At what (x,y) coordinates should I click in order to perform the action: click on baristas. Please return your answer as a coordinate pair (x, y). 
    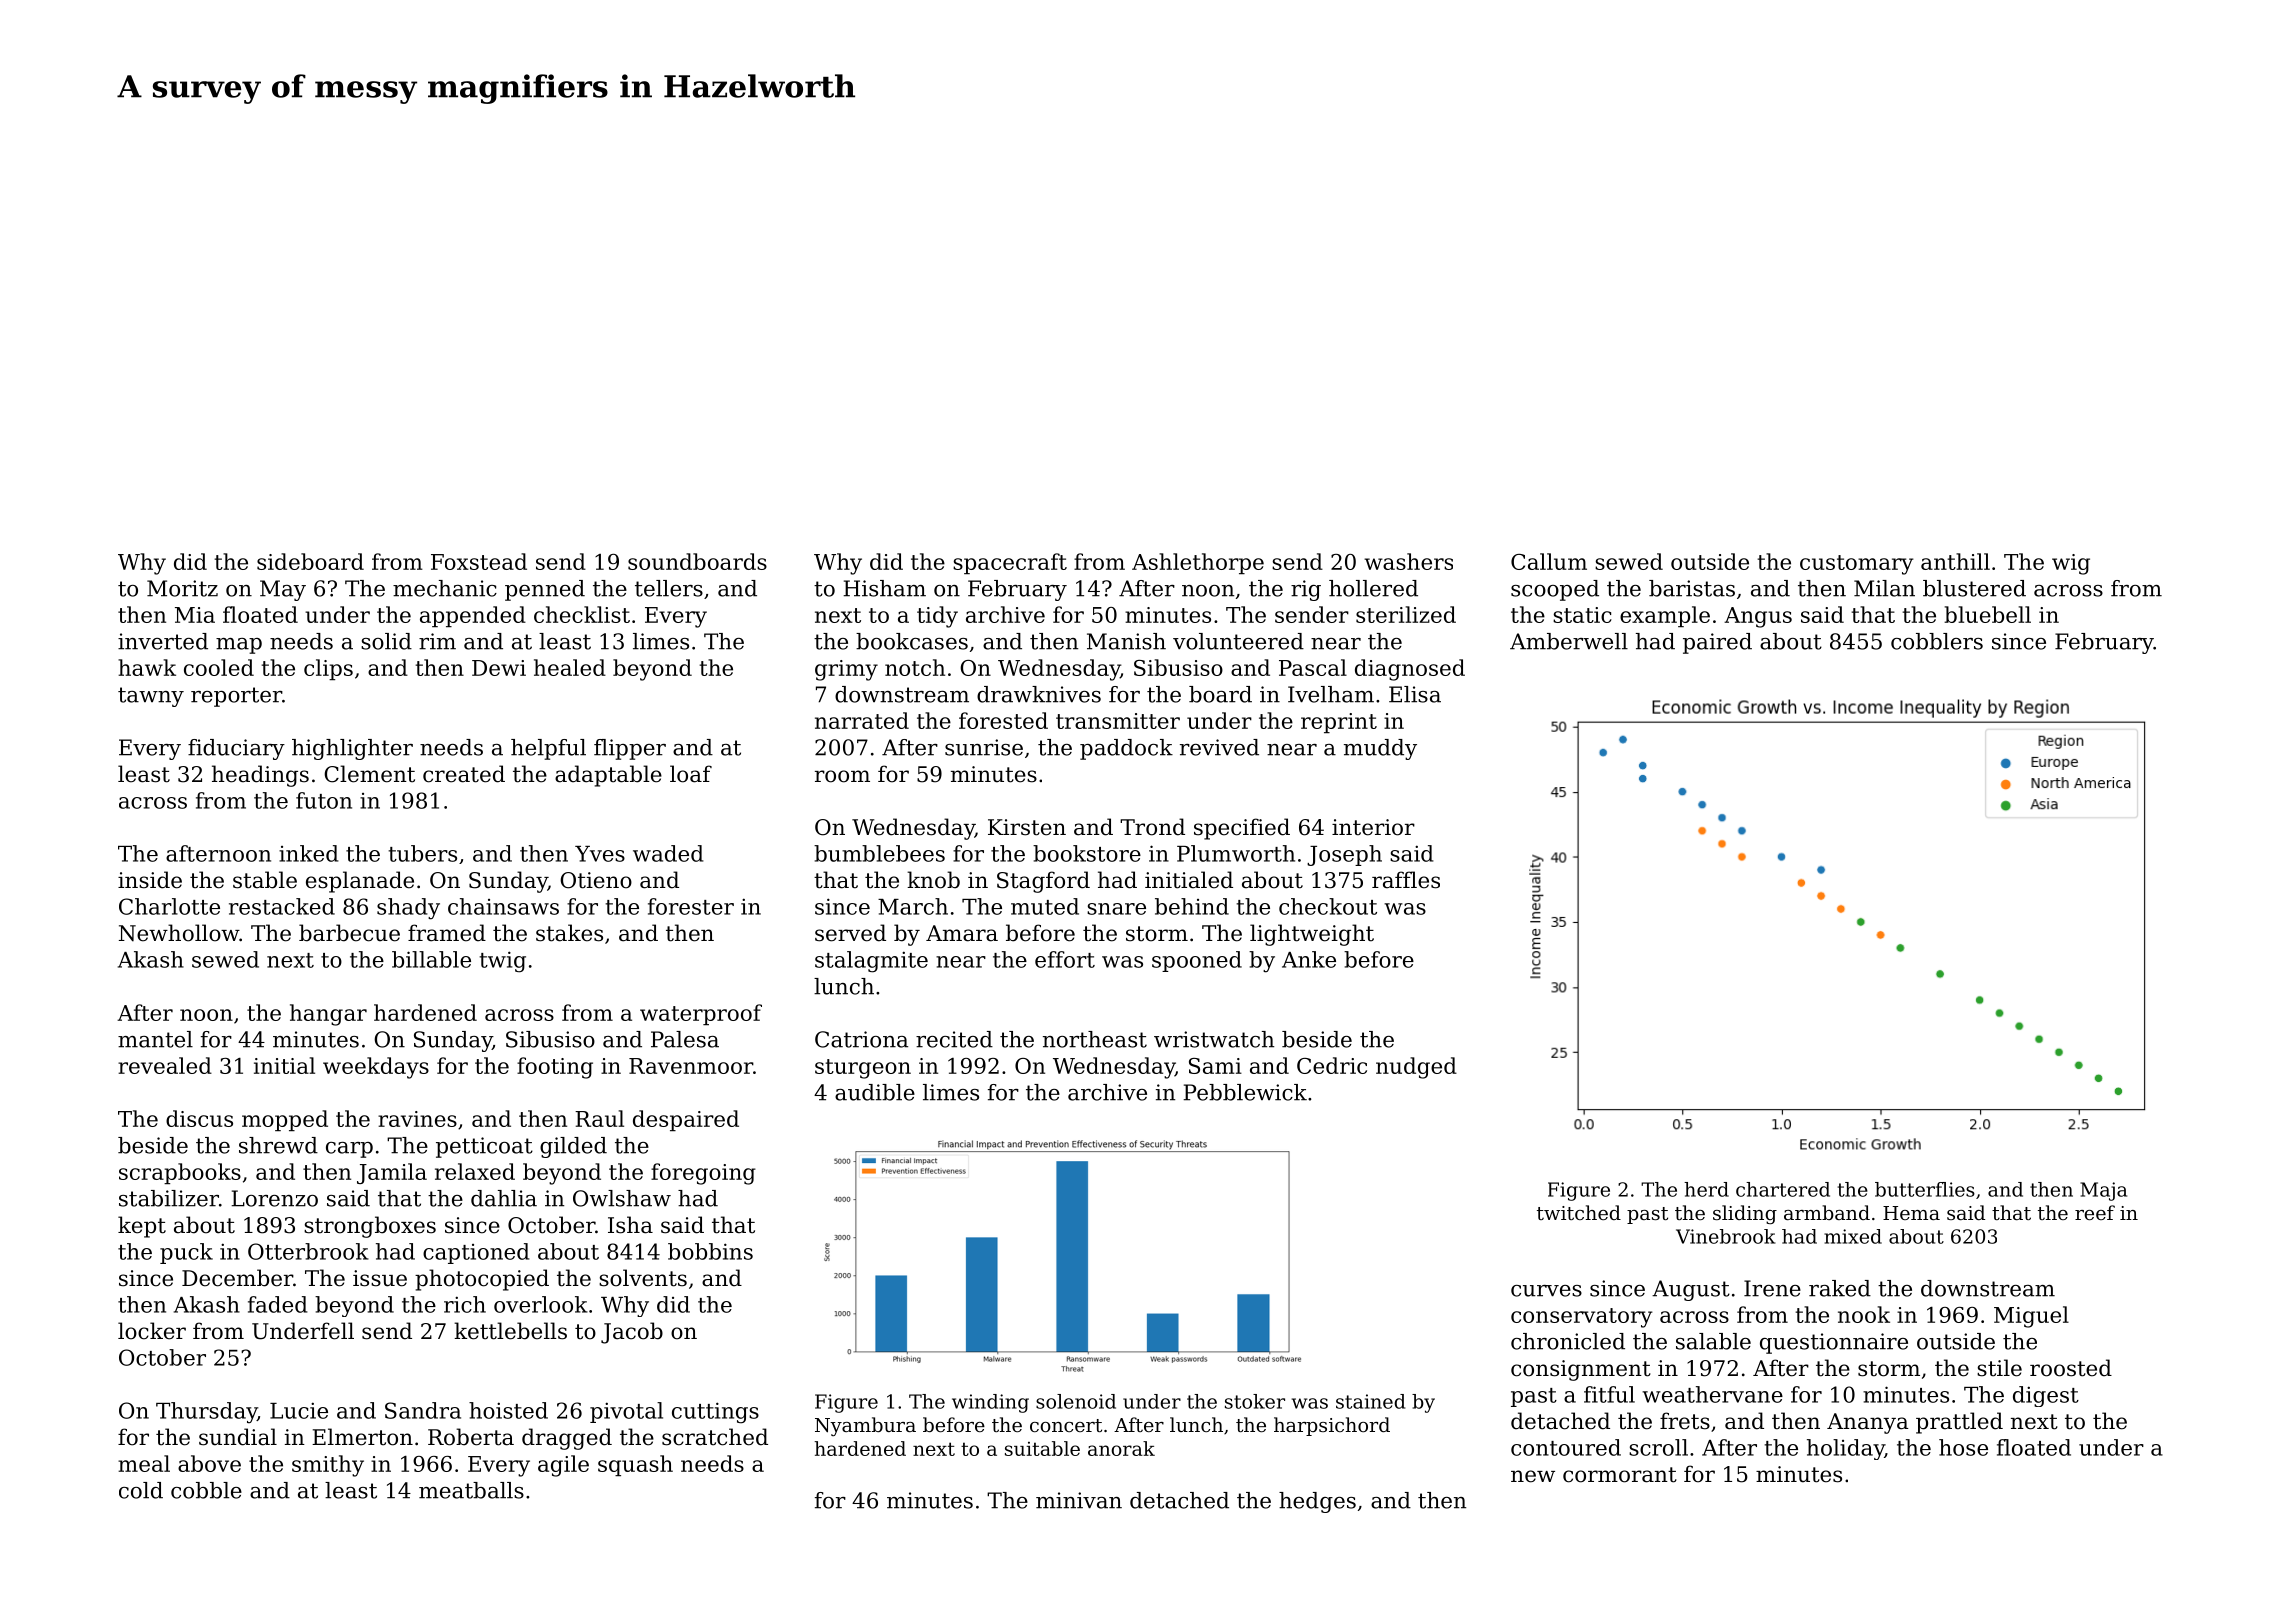
    Looking at the image, I should click on (1692, 588).
